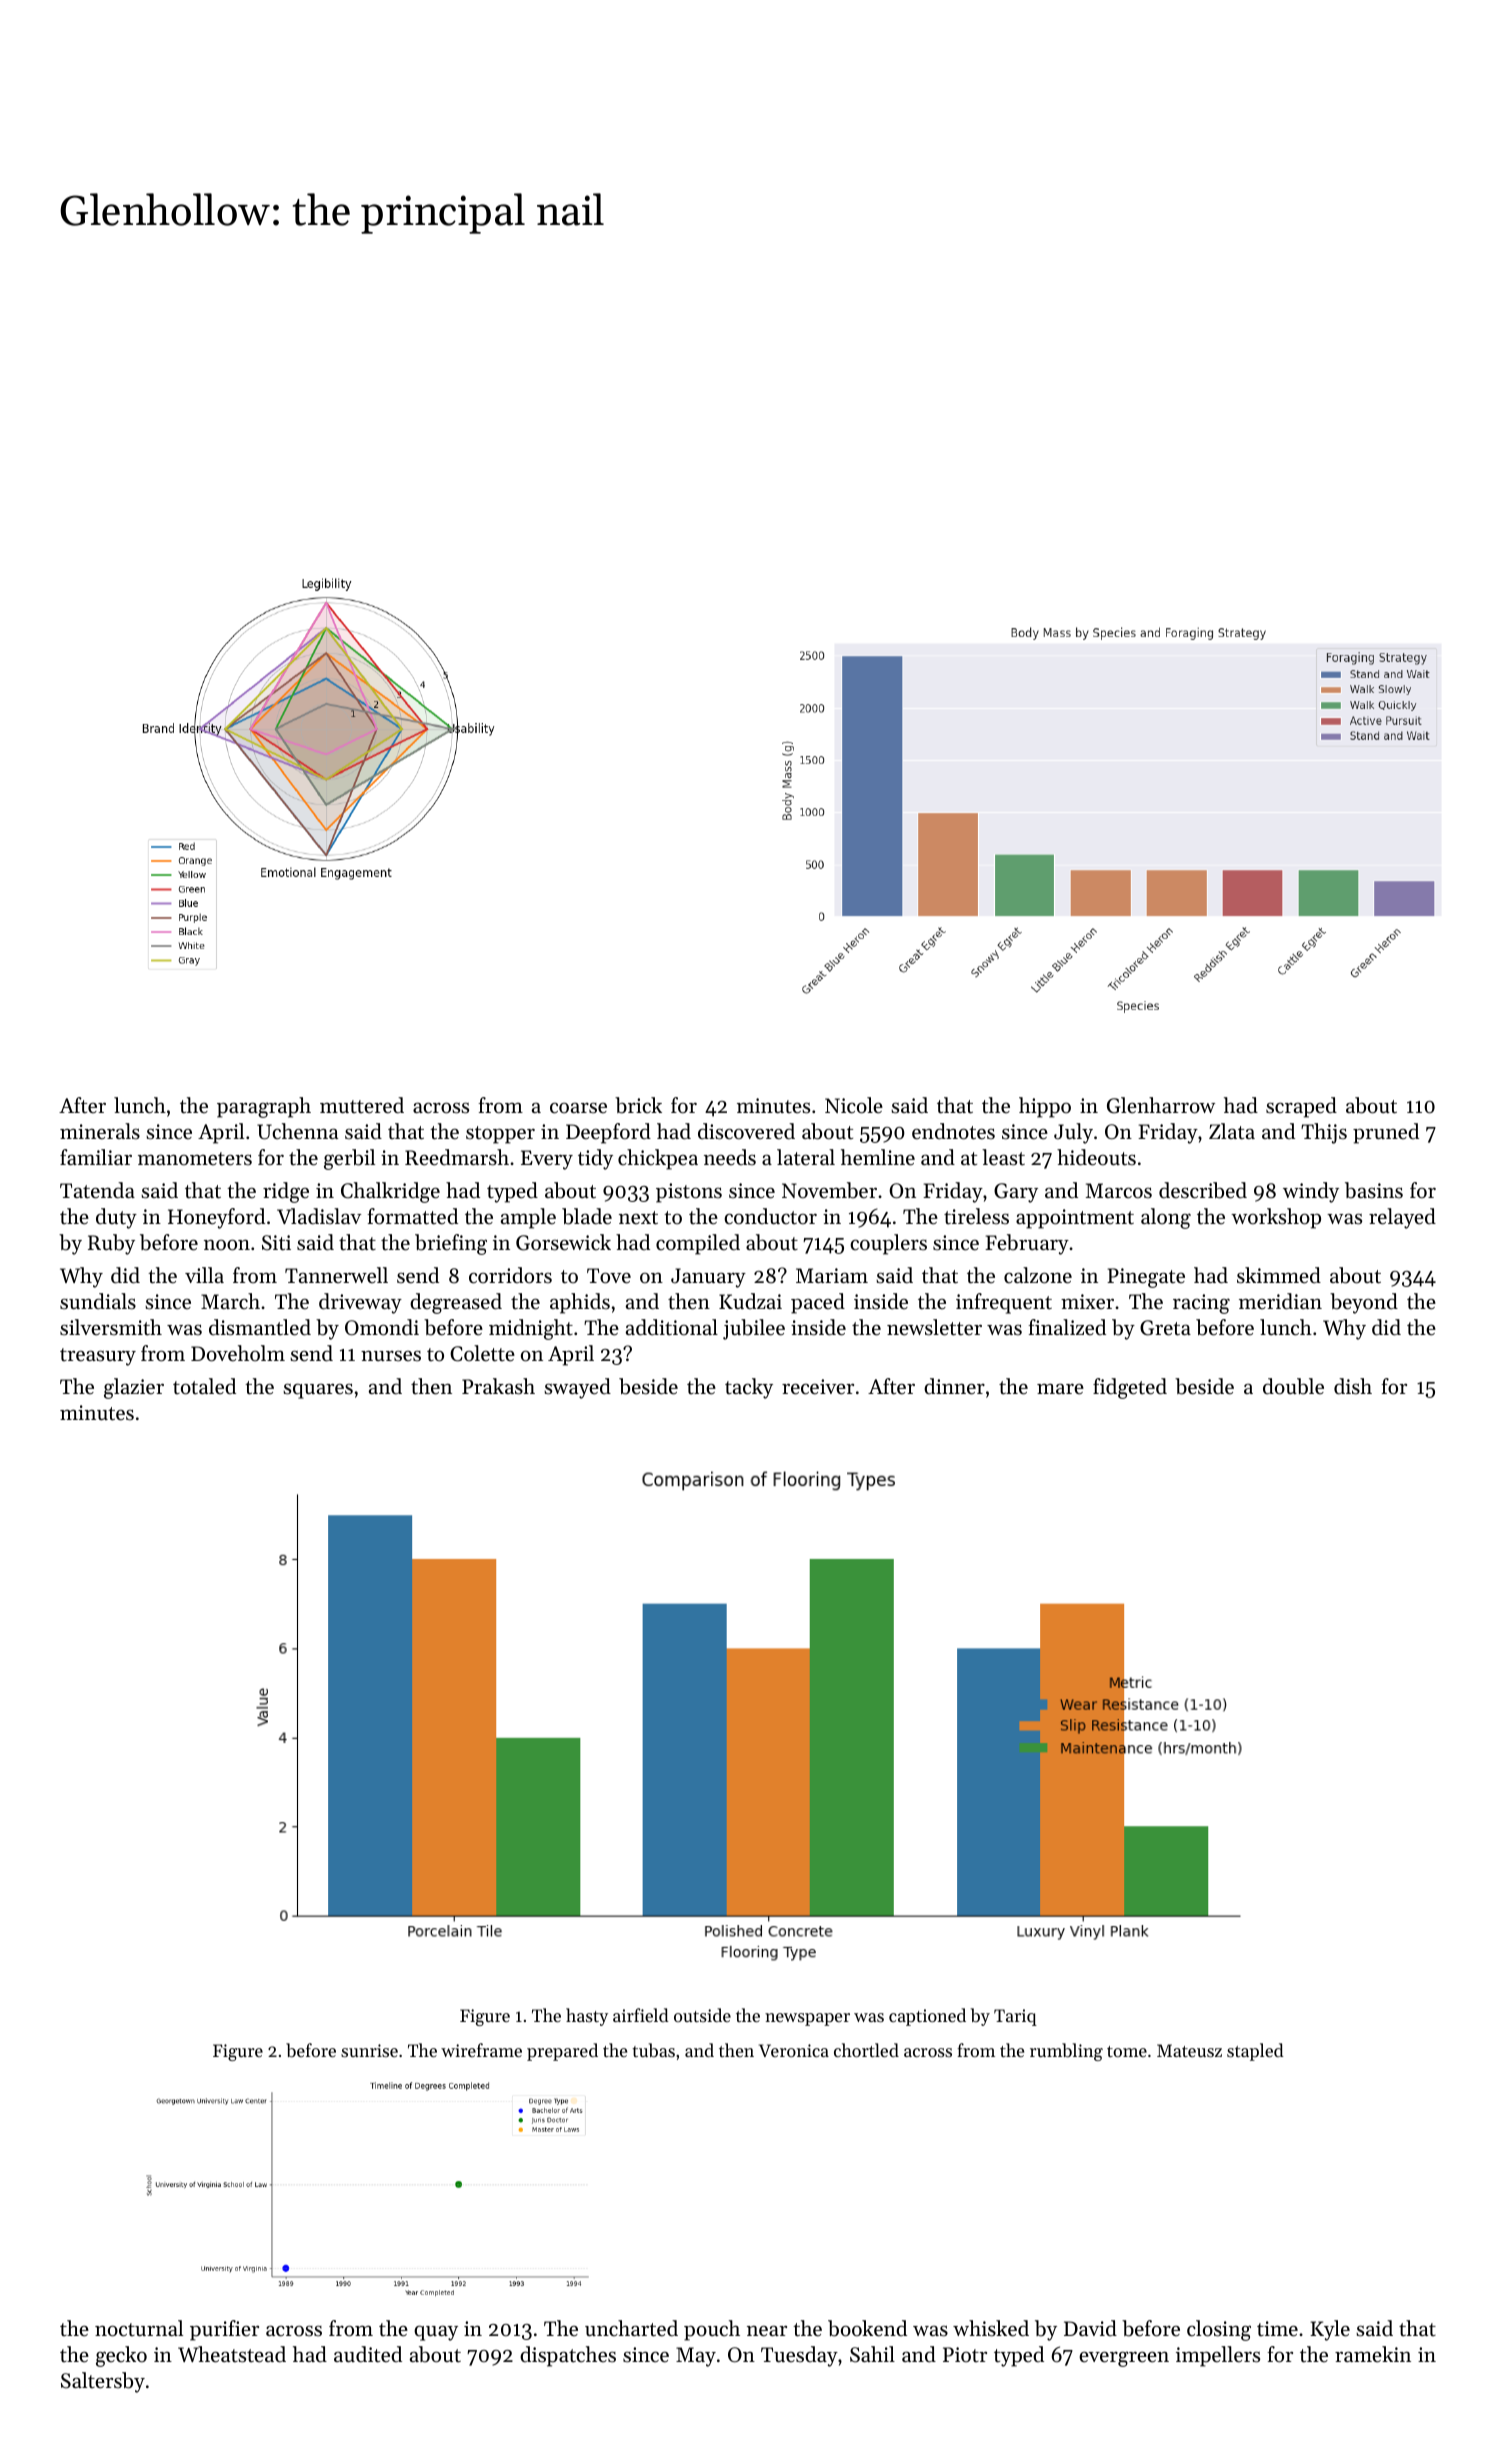 The image size is (1496, 2464). I want to click on finalized, so click(1067, 1327).
